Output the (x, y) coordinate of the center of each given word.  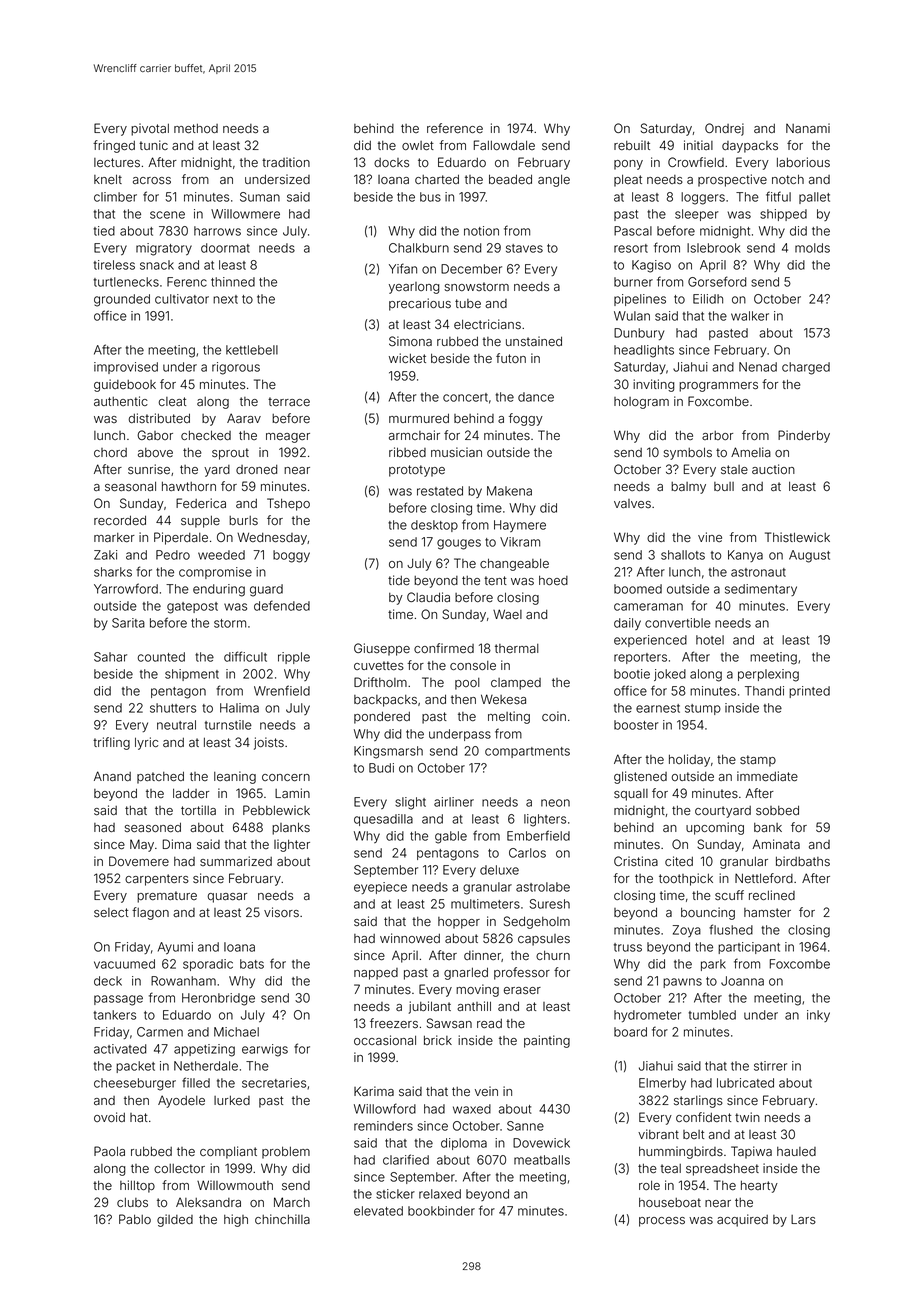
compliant (228, 1152)
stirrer (770, 1066)
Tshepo (288, 504)
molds (812, 248)
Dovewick (541, 1143)
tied (104, 231)
